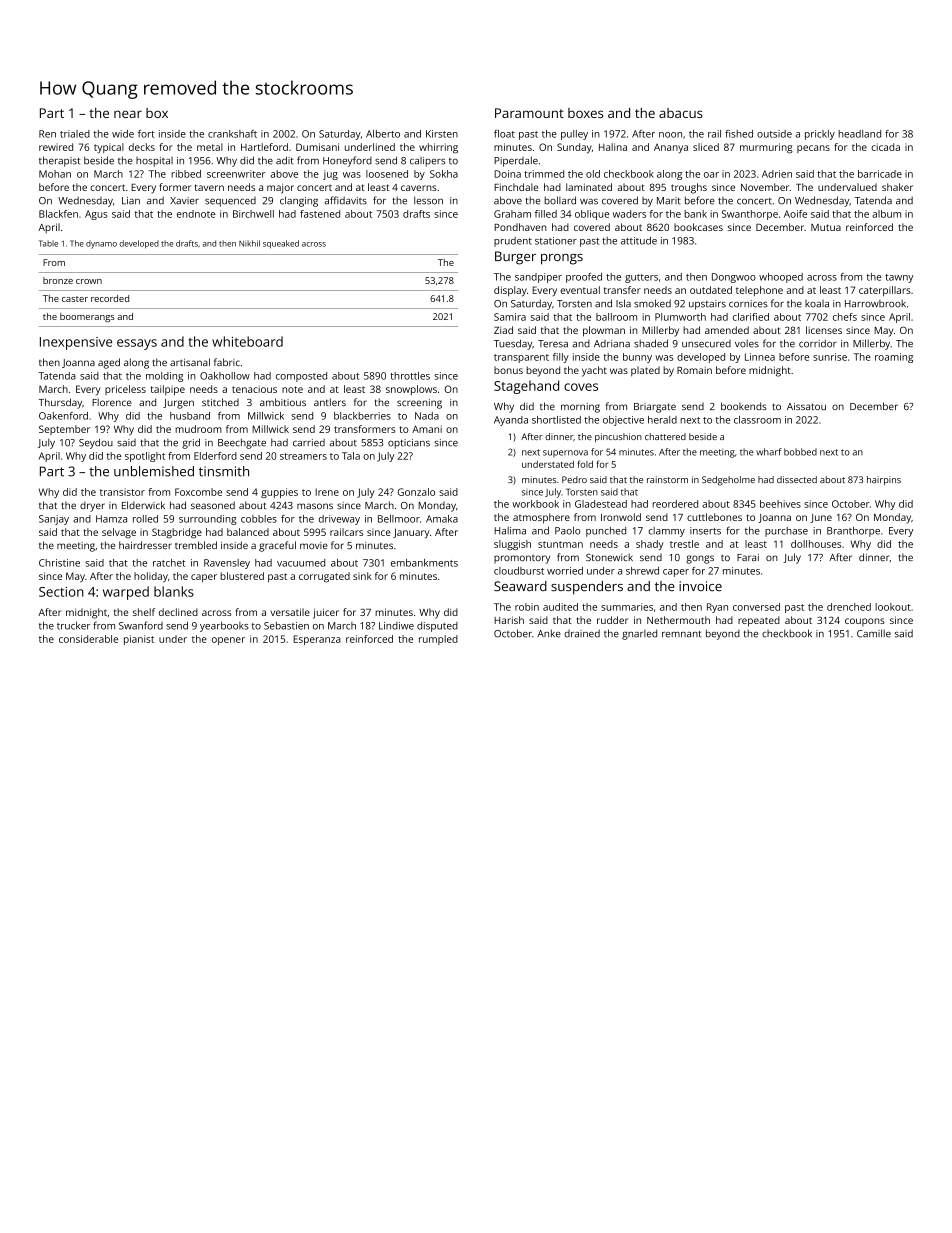  Describe the element at coordinates (110, 298) in the document. I see `recorded` at that location.
